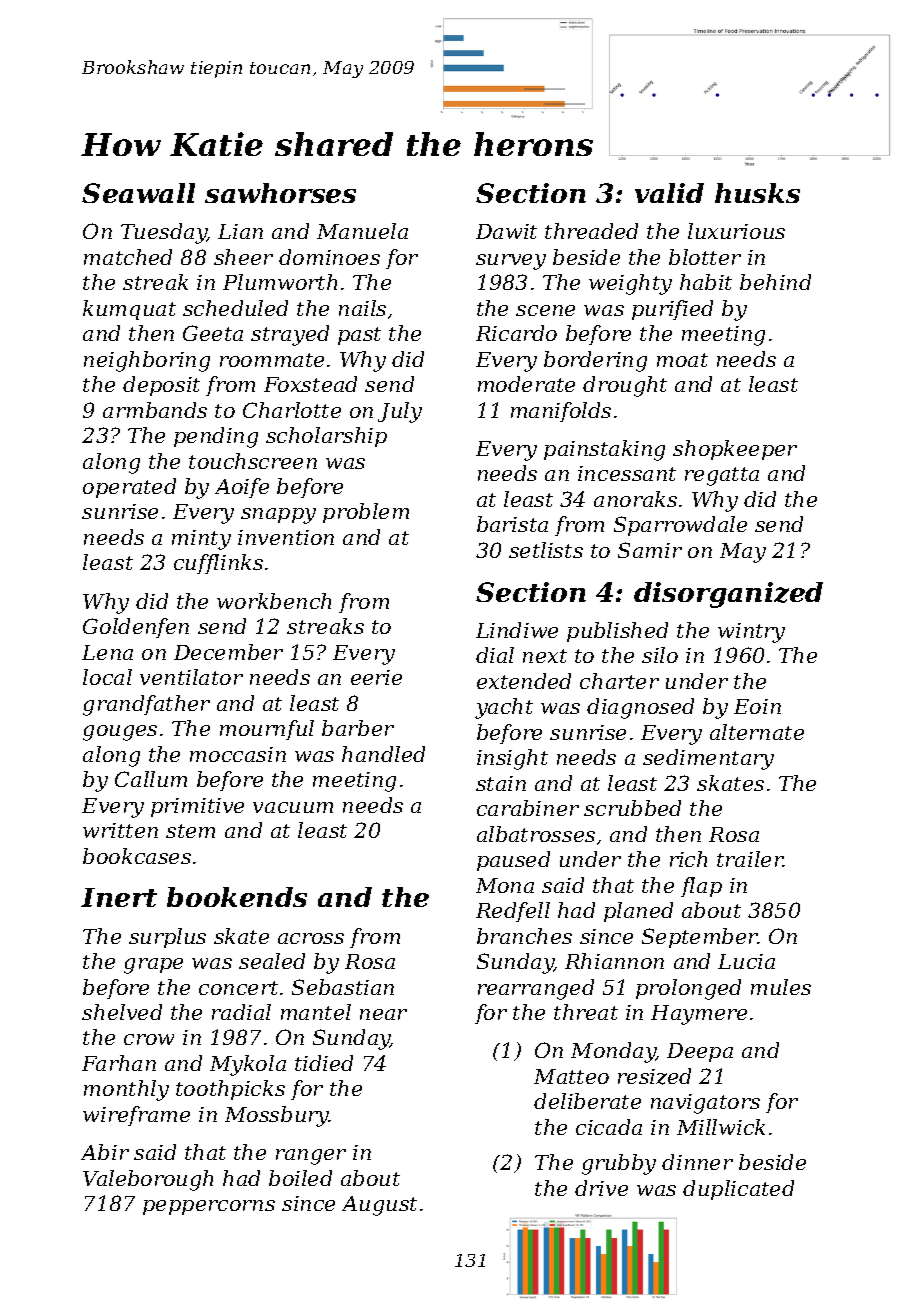  Describe the element at coordinates (240, 231) in the image. I see `Lian` at that location.
